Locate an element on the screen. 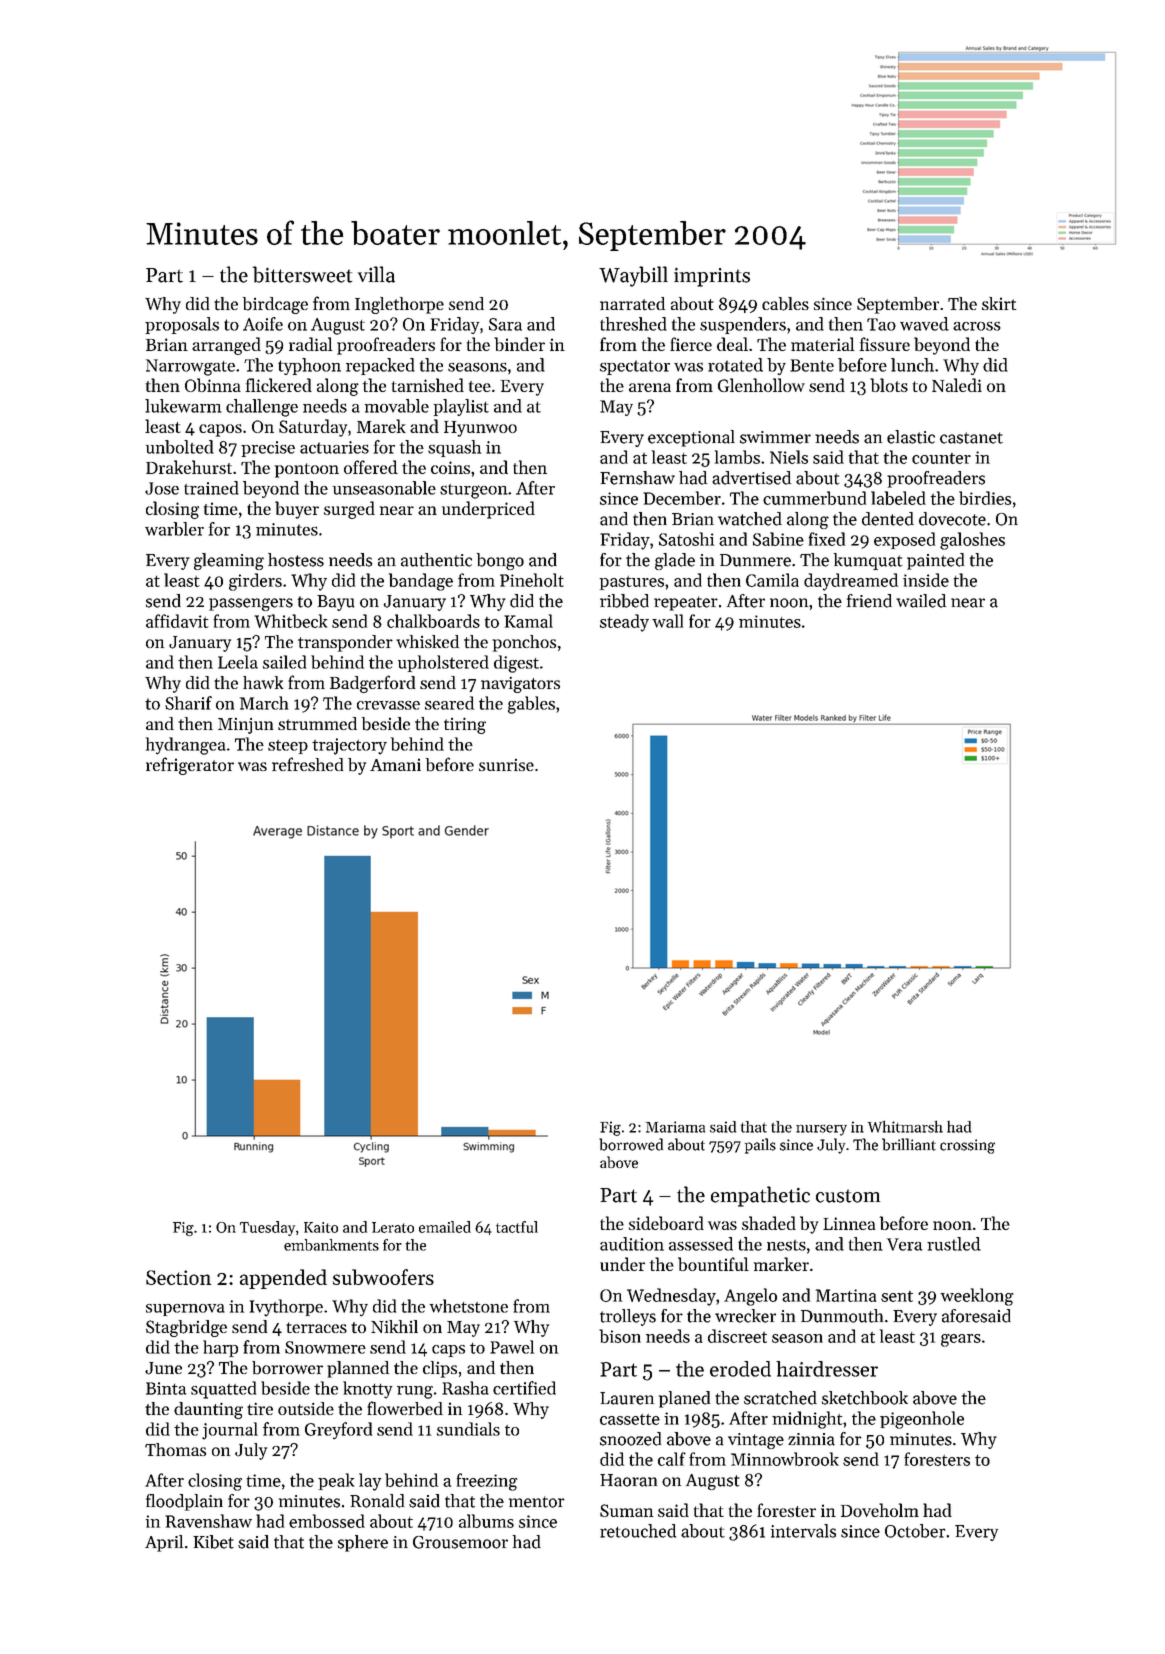  tactful is located at coordinates (517, 1227).
